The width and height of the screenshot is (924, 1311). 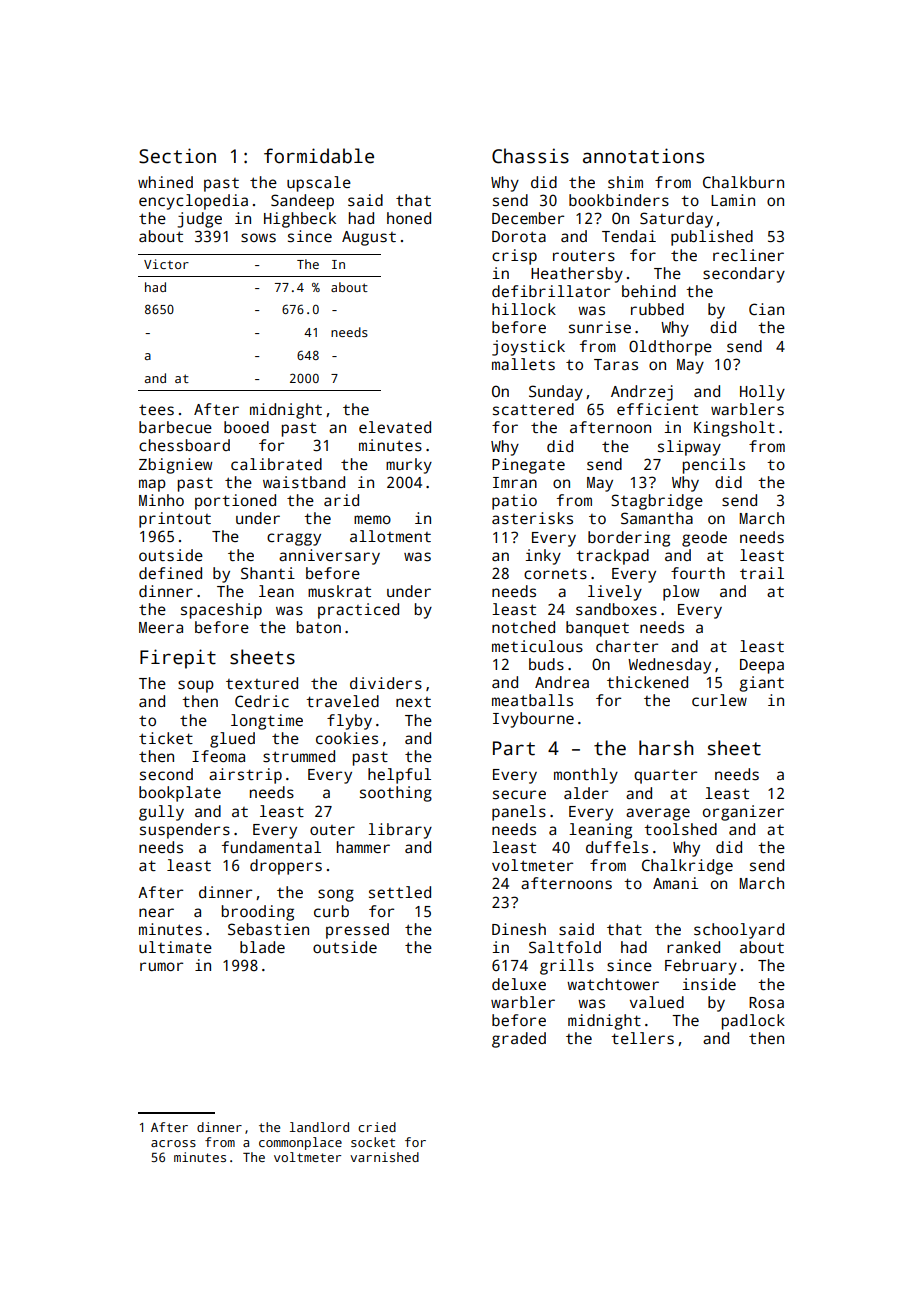 I want to click on tellers, so click(x=642, y=1038).
